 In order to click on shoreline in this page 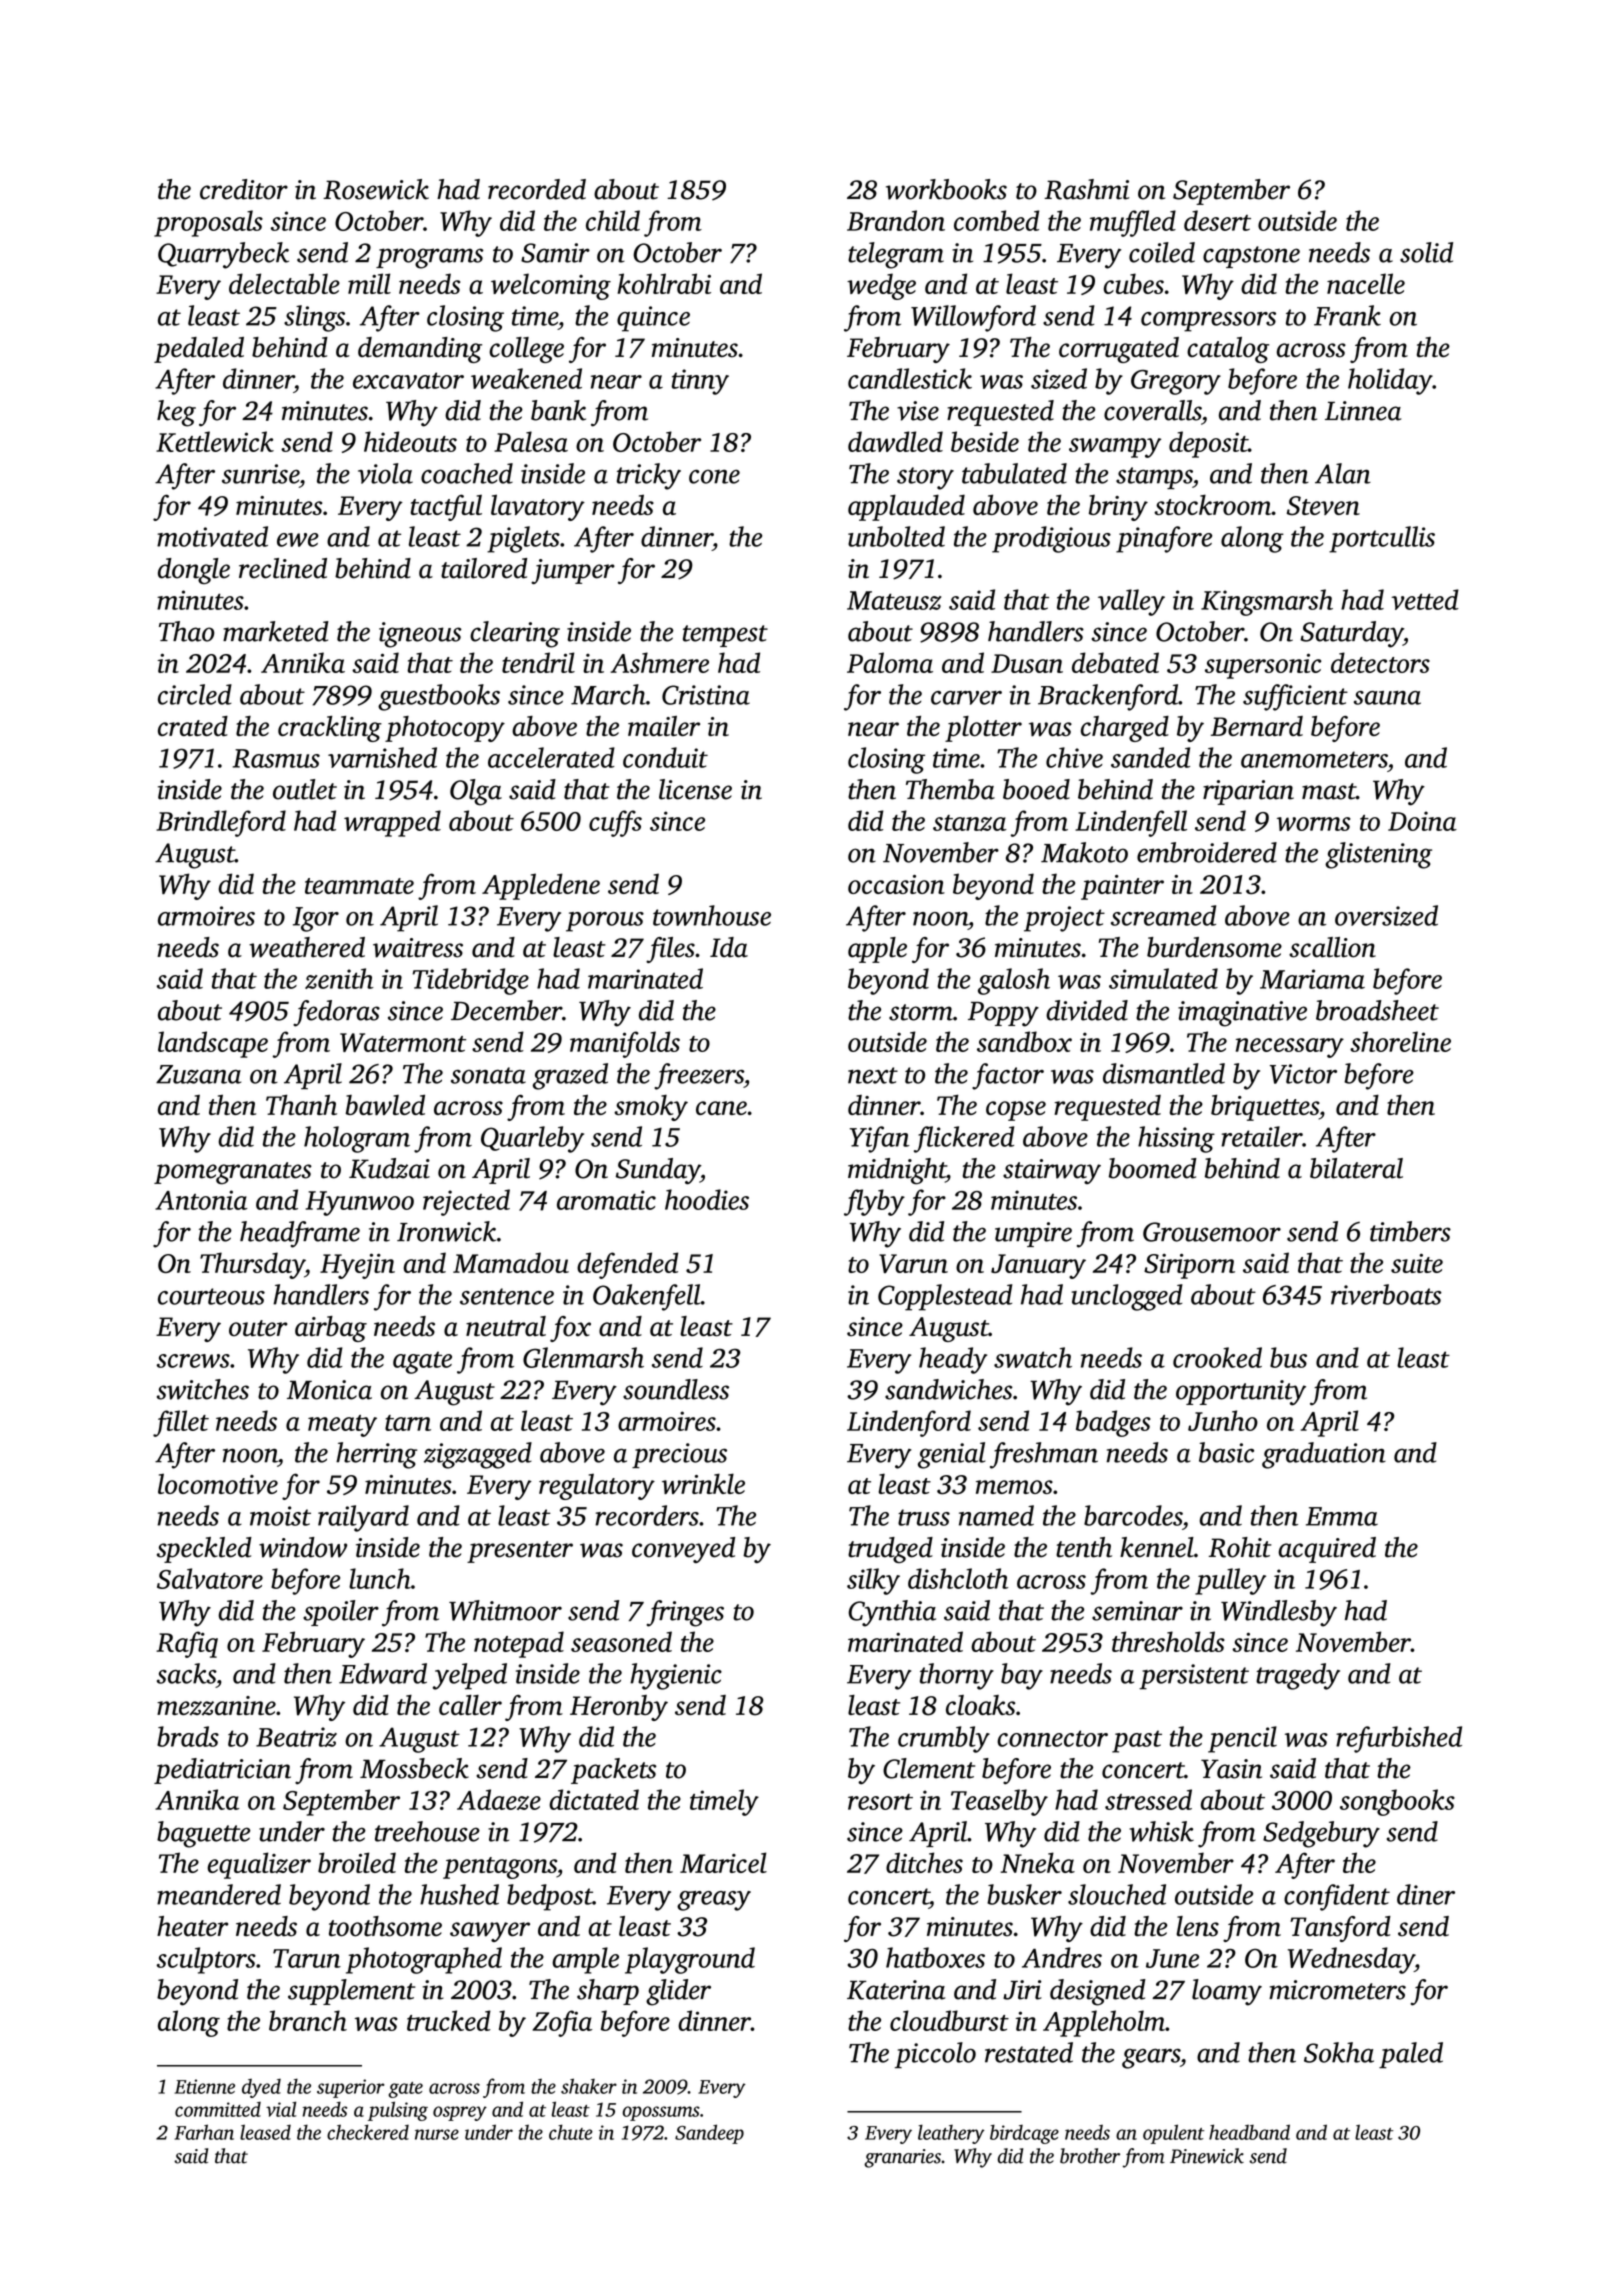, I will do `click(1400, 1041)`.
